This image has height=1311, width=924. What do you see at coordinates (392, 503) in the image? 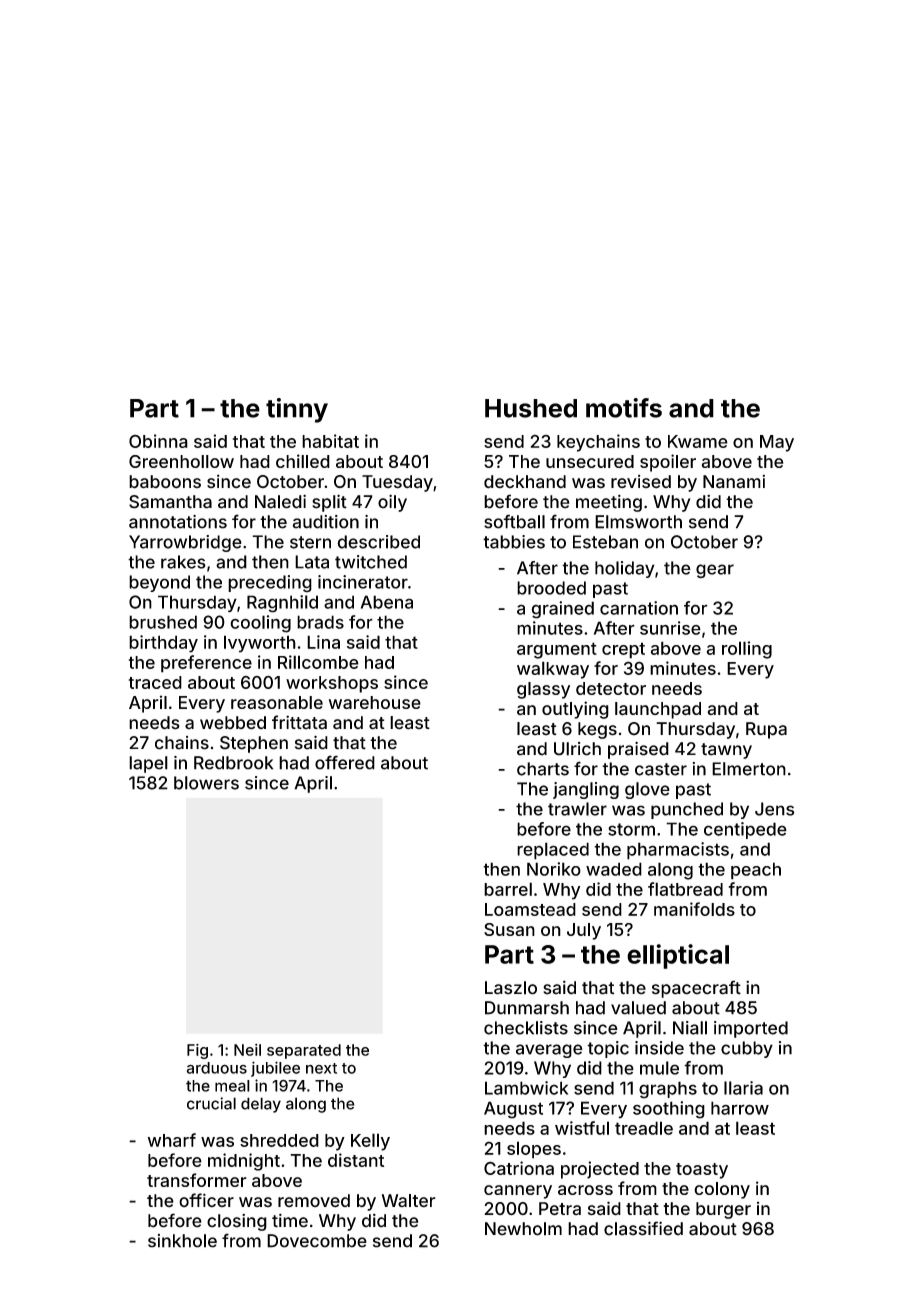
I see `oily` at bounding box center [392, 503].
